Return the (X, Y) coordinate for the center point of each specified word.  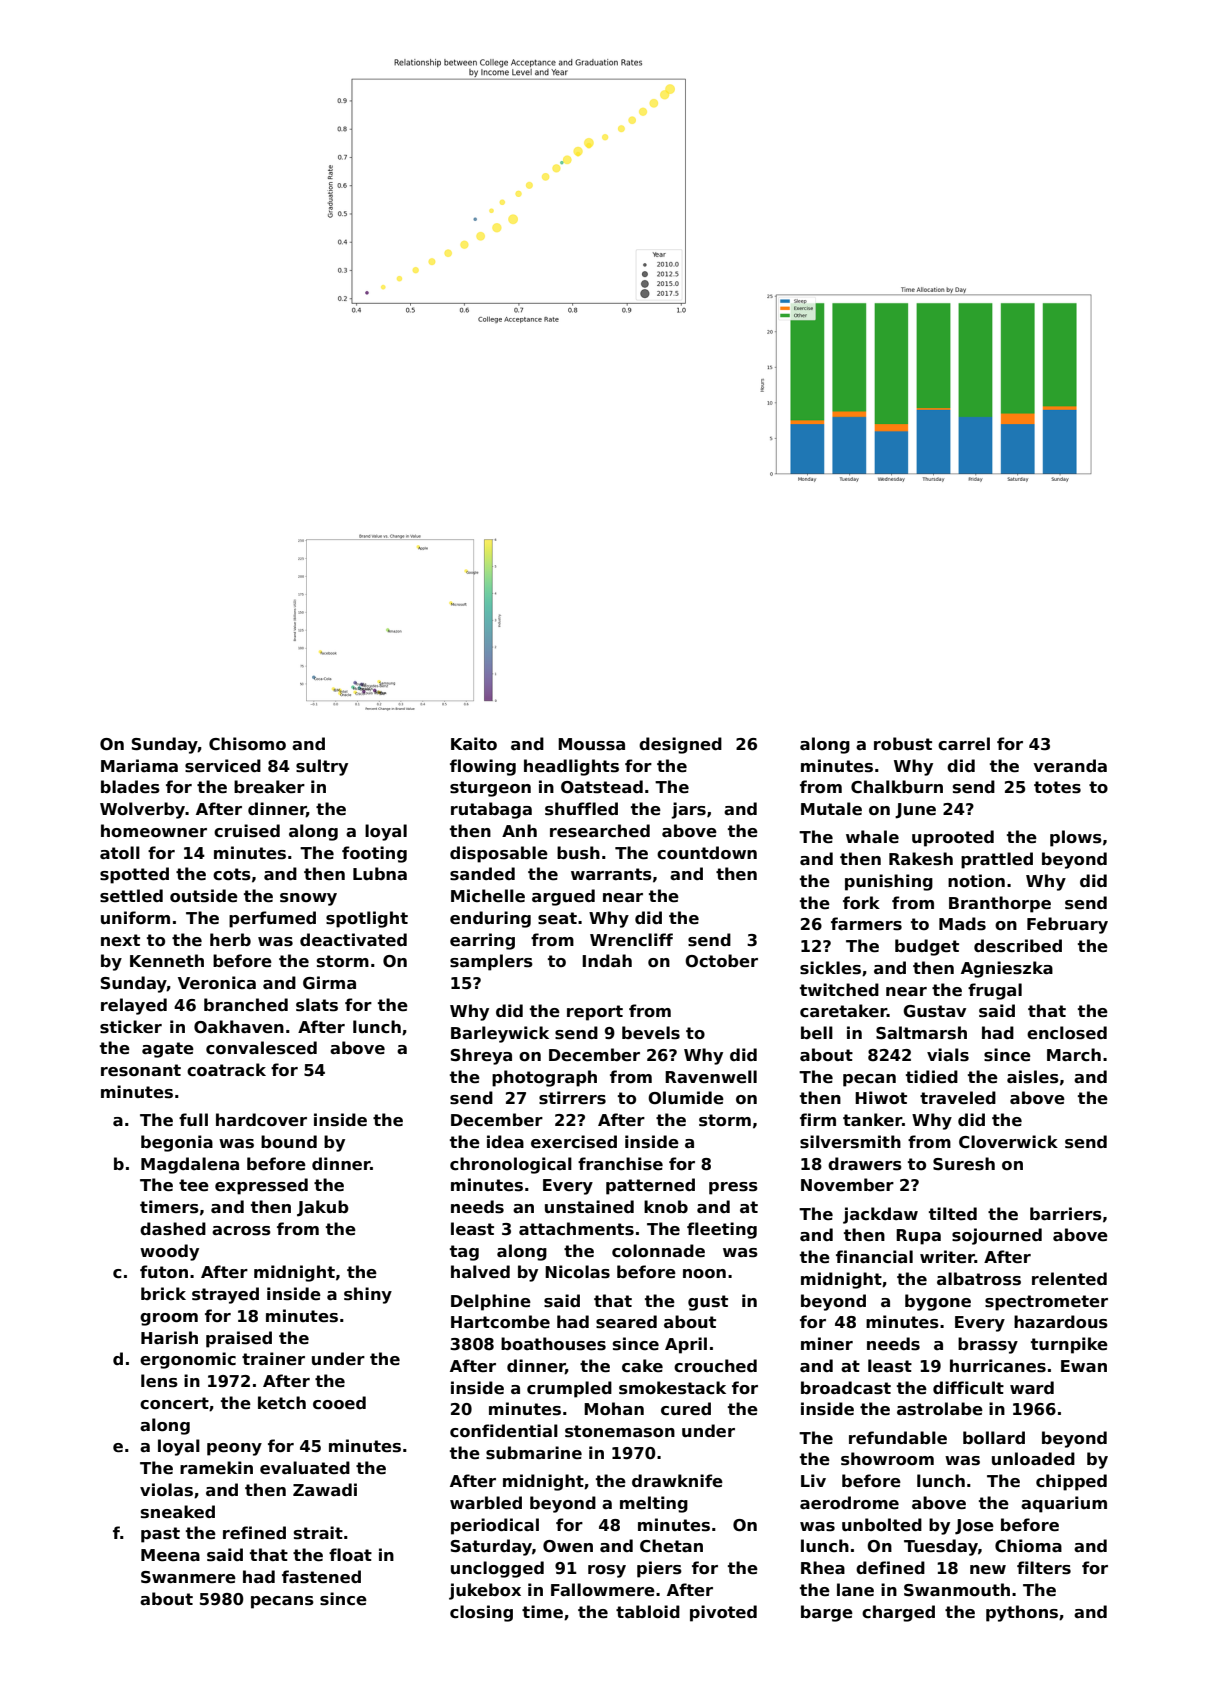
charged (898, 1613)
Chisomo (247, 744)
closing (481, 1613)
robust (903, 744)
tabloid (648, 1611)
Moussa (591, 744)
